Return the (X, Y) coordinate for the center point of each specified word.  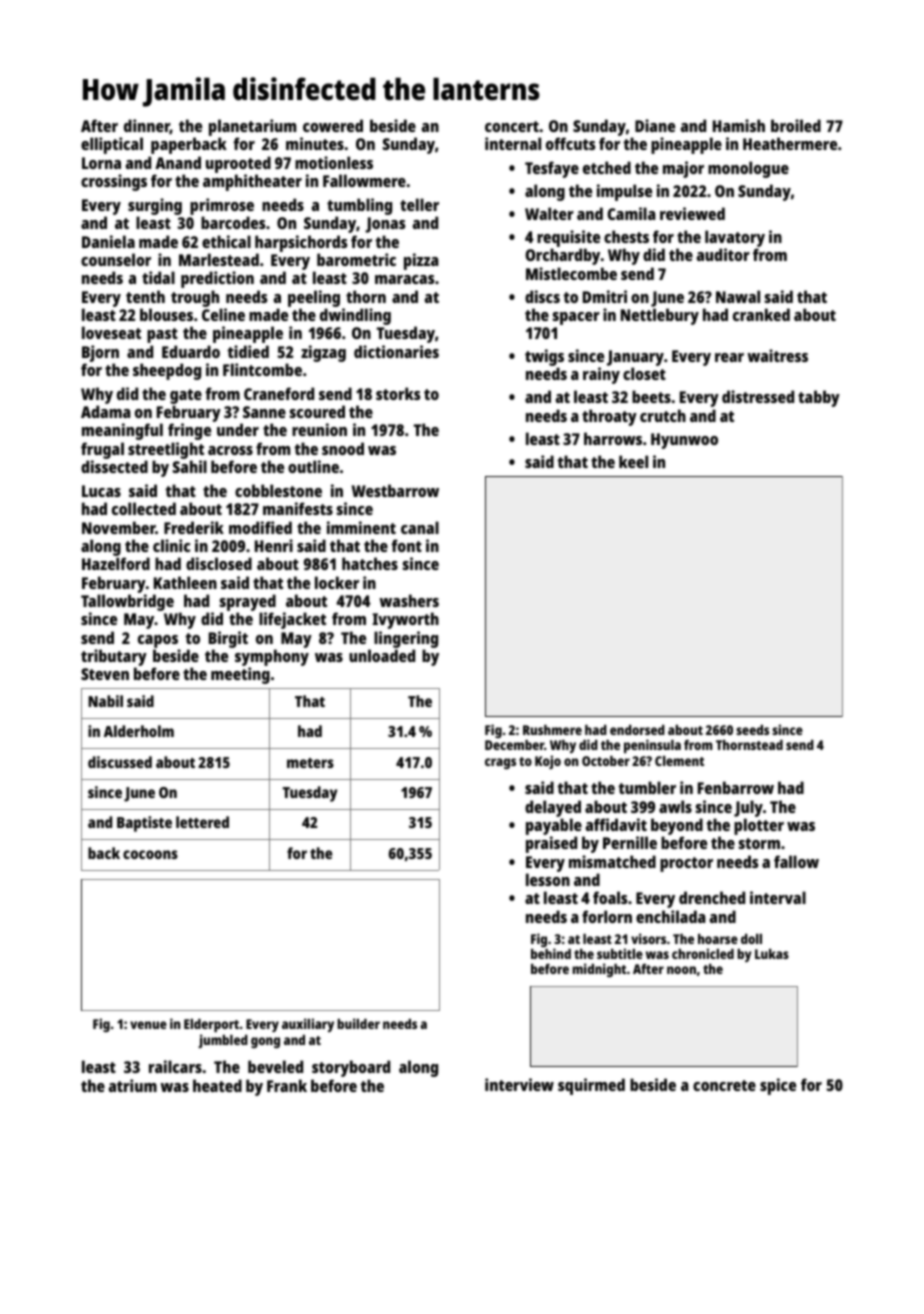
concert (512, 126)
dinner (147, 126)
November (119, 527)
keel (633, 461)
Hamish (739, 125)
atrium (133, 1085)
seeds (752, 730)
